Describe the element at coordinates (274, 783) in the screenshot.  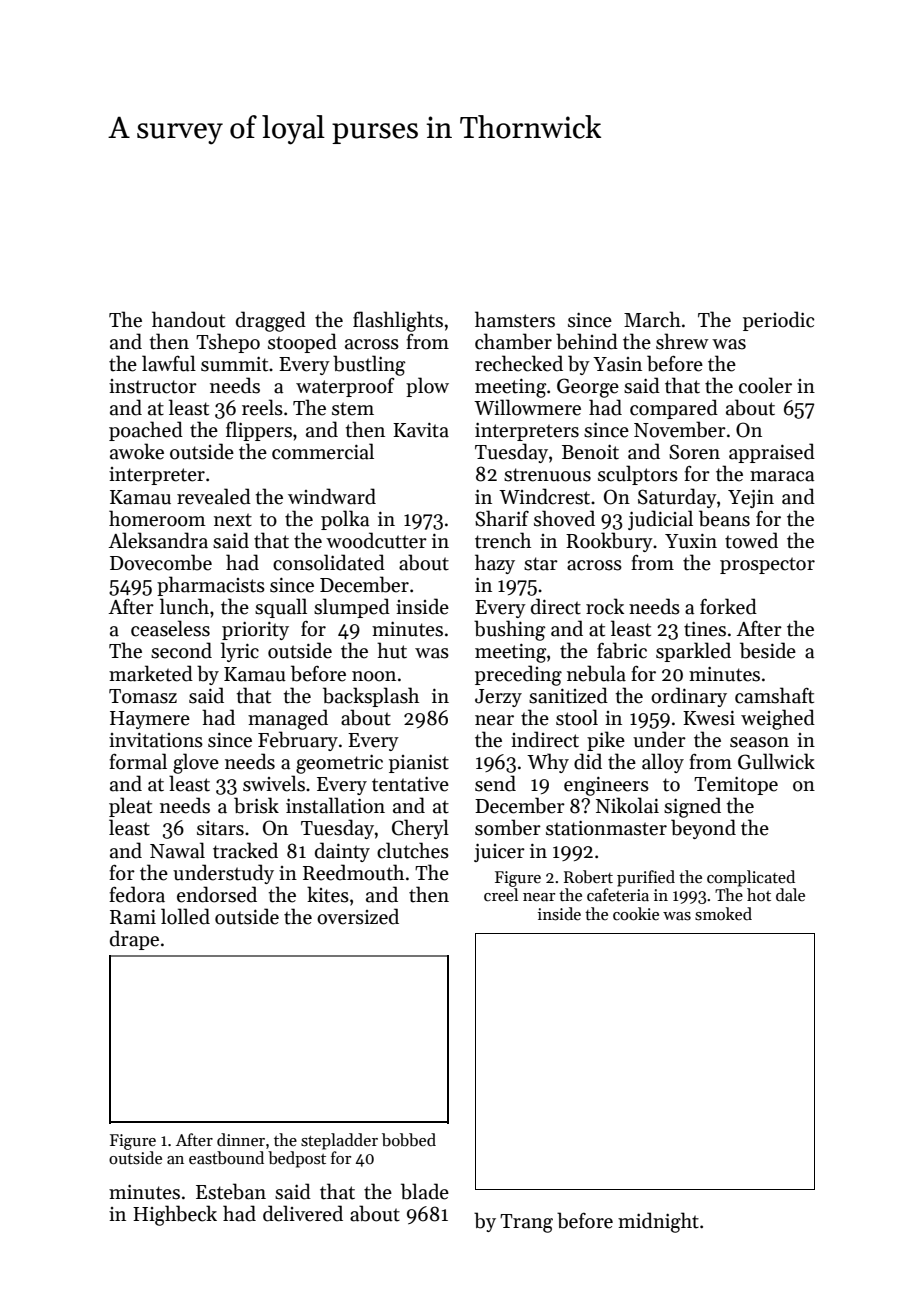
I see `swivels` at that location.
